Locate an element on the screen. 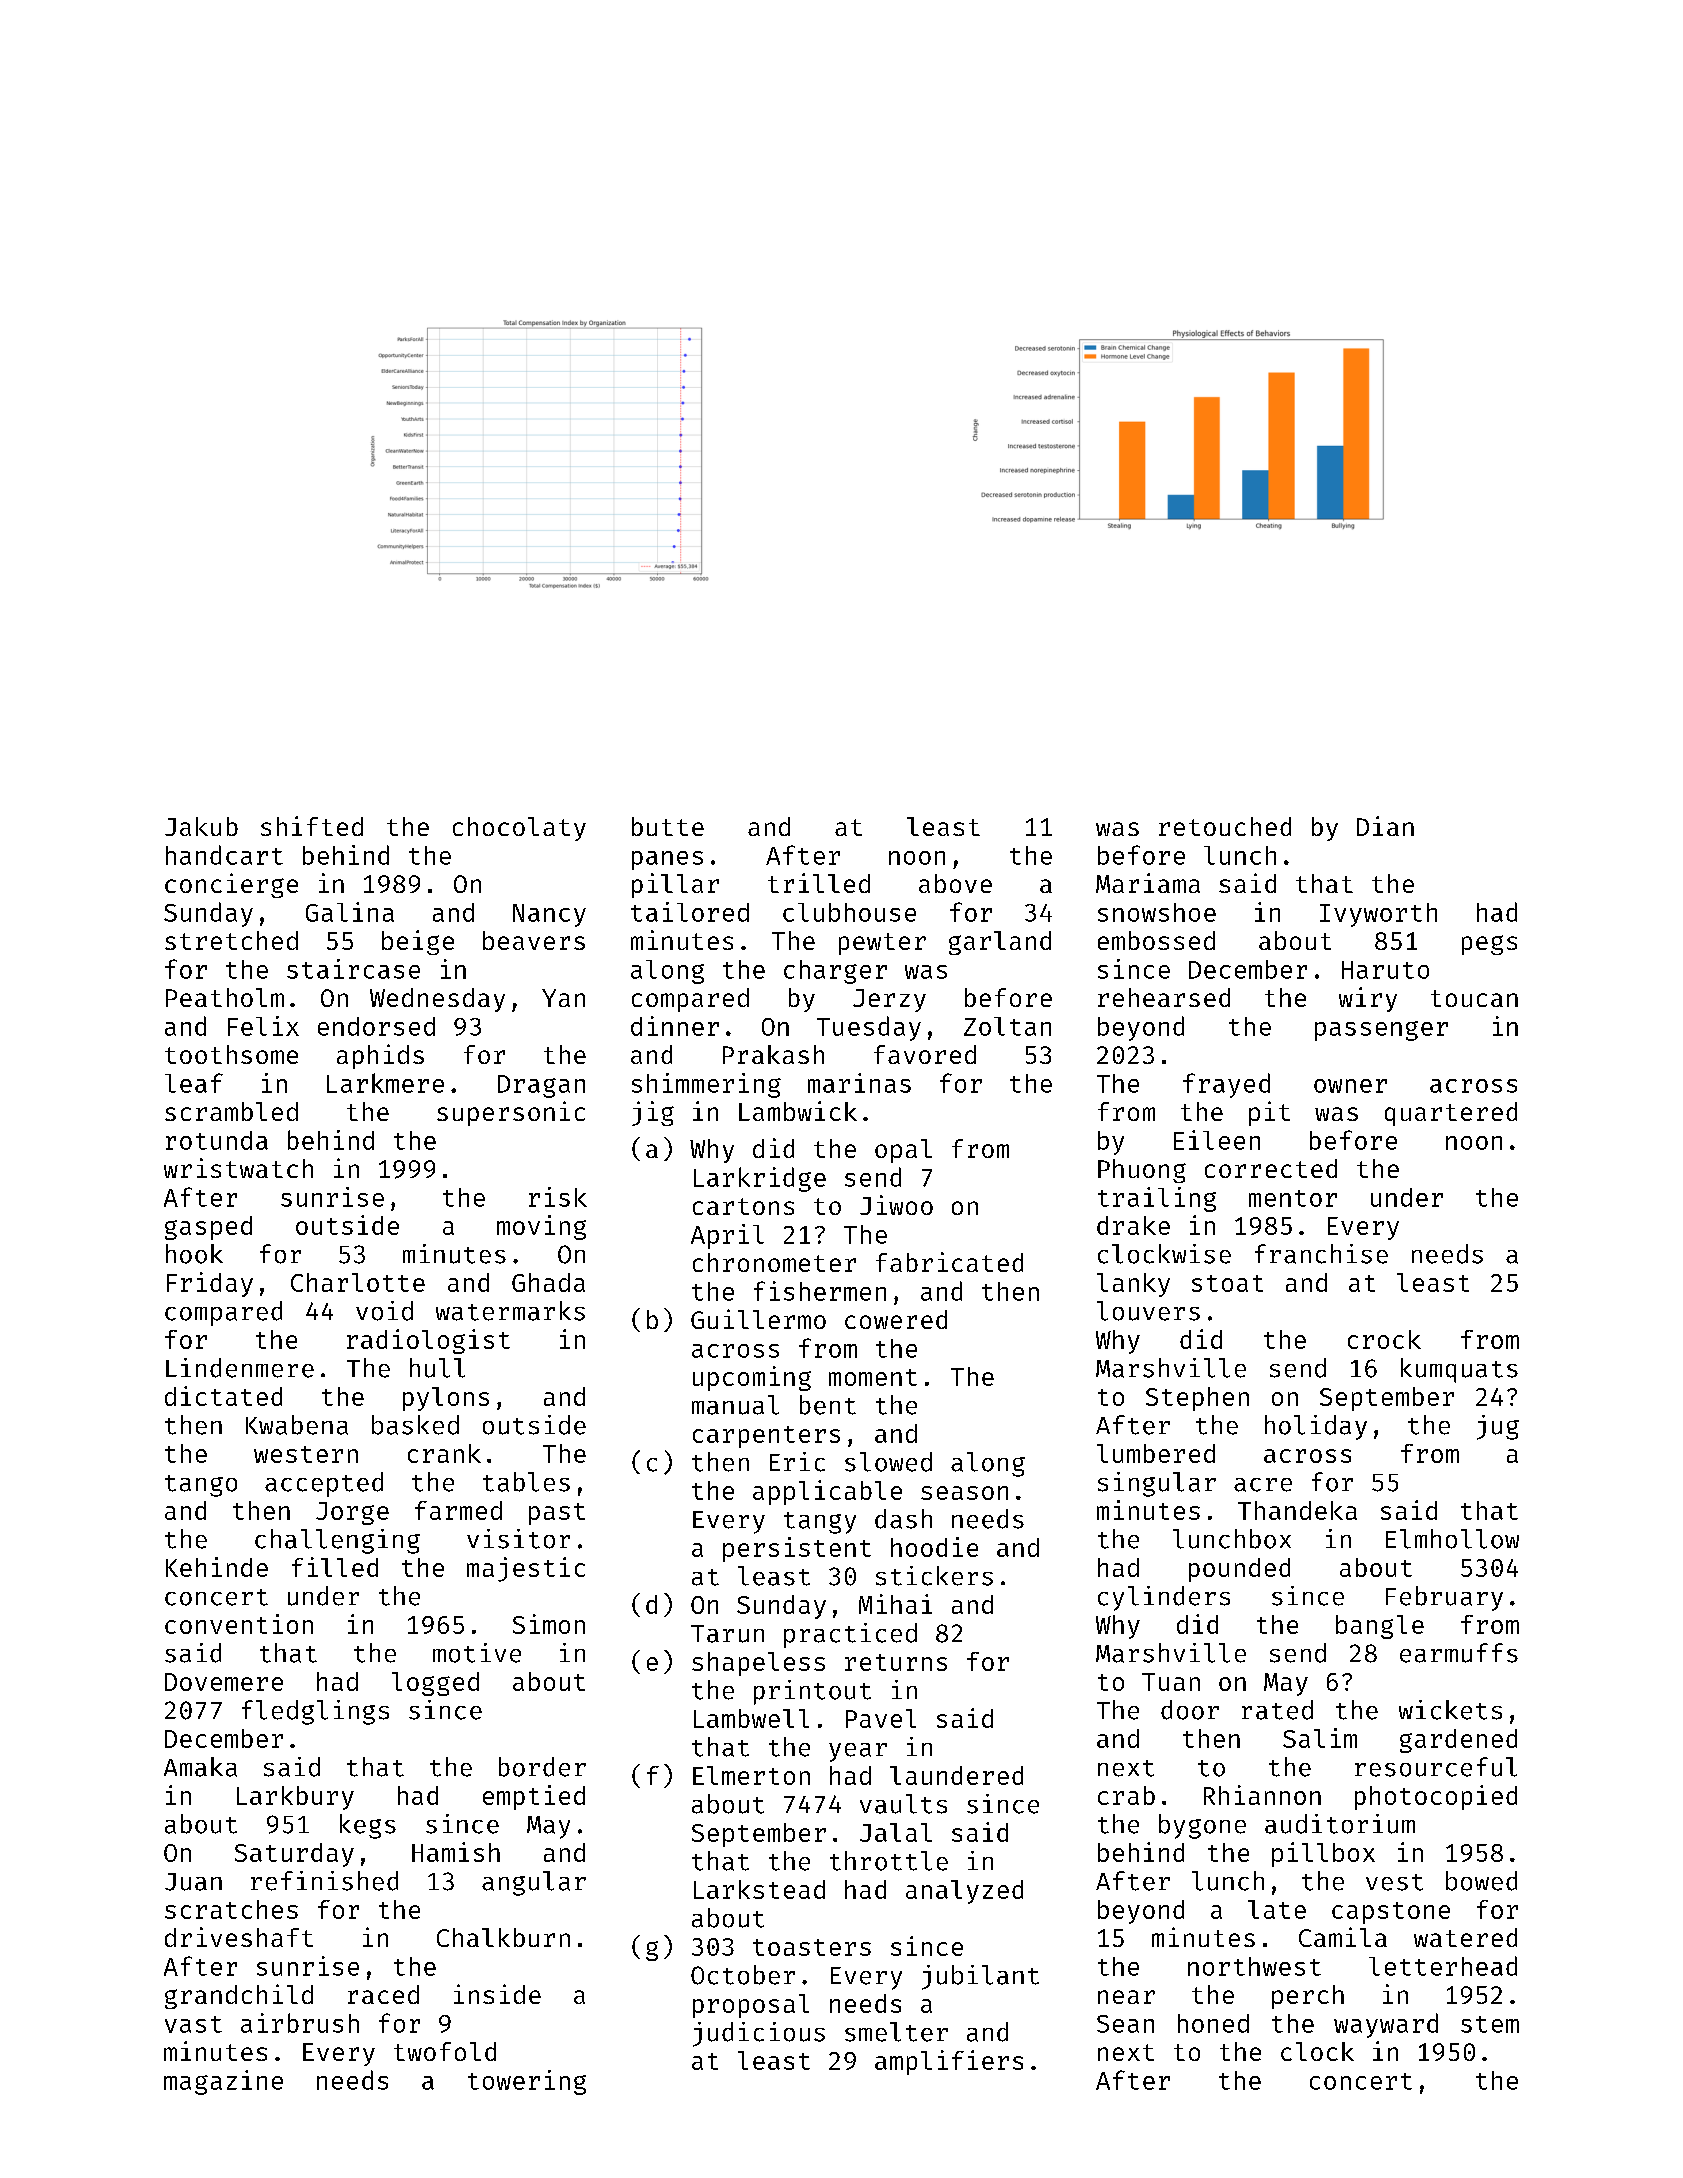  angular is located at coordinates (534, 1883).
